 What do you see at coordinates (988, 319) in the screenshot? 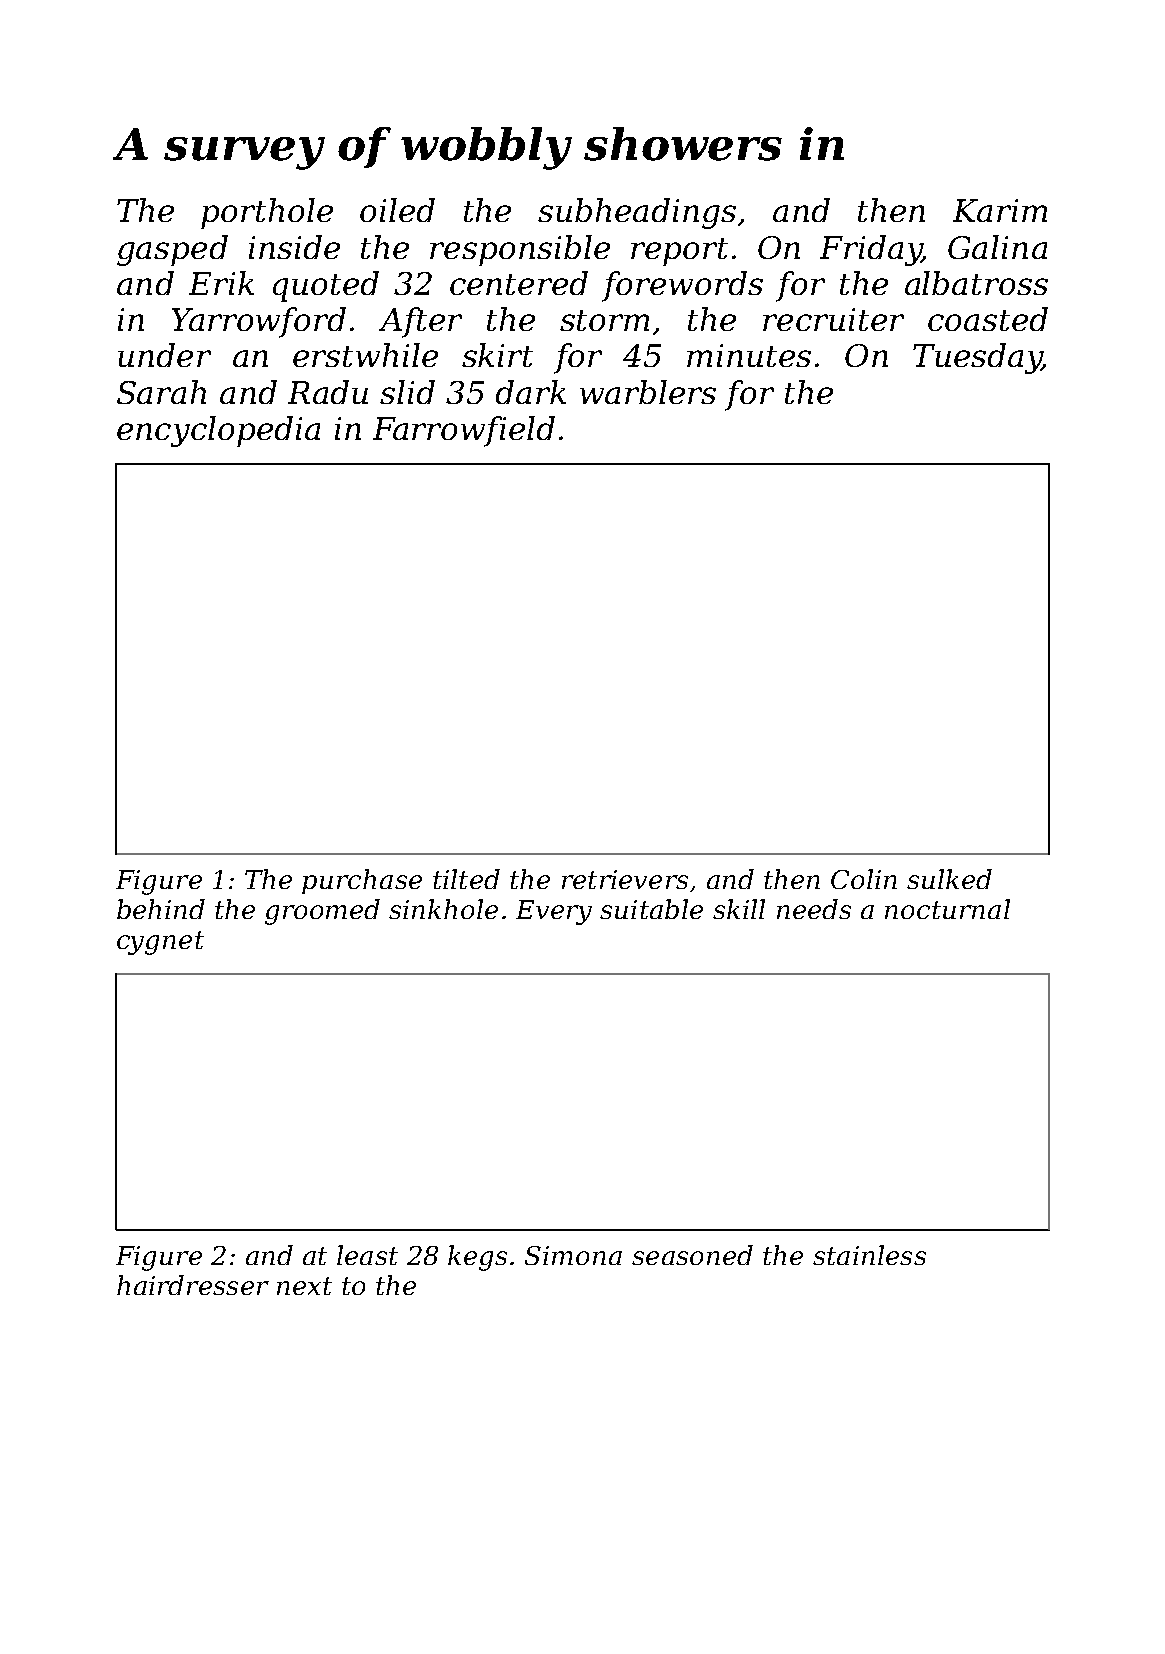
I see `coasted` at bounding box center [988, 319].
